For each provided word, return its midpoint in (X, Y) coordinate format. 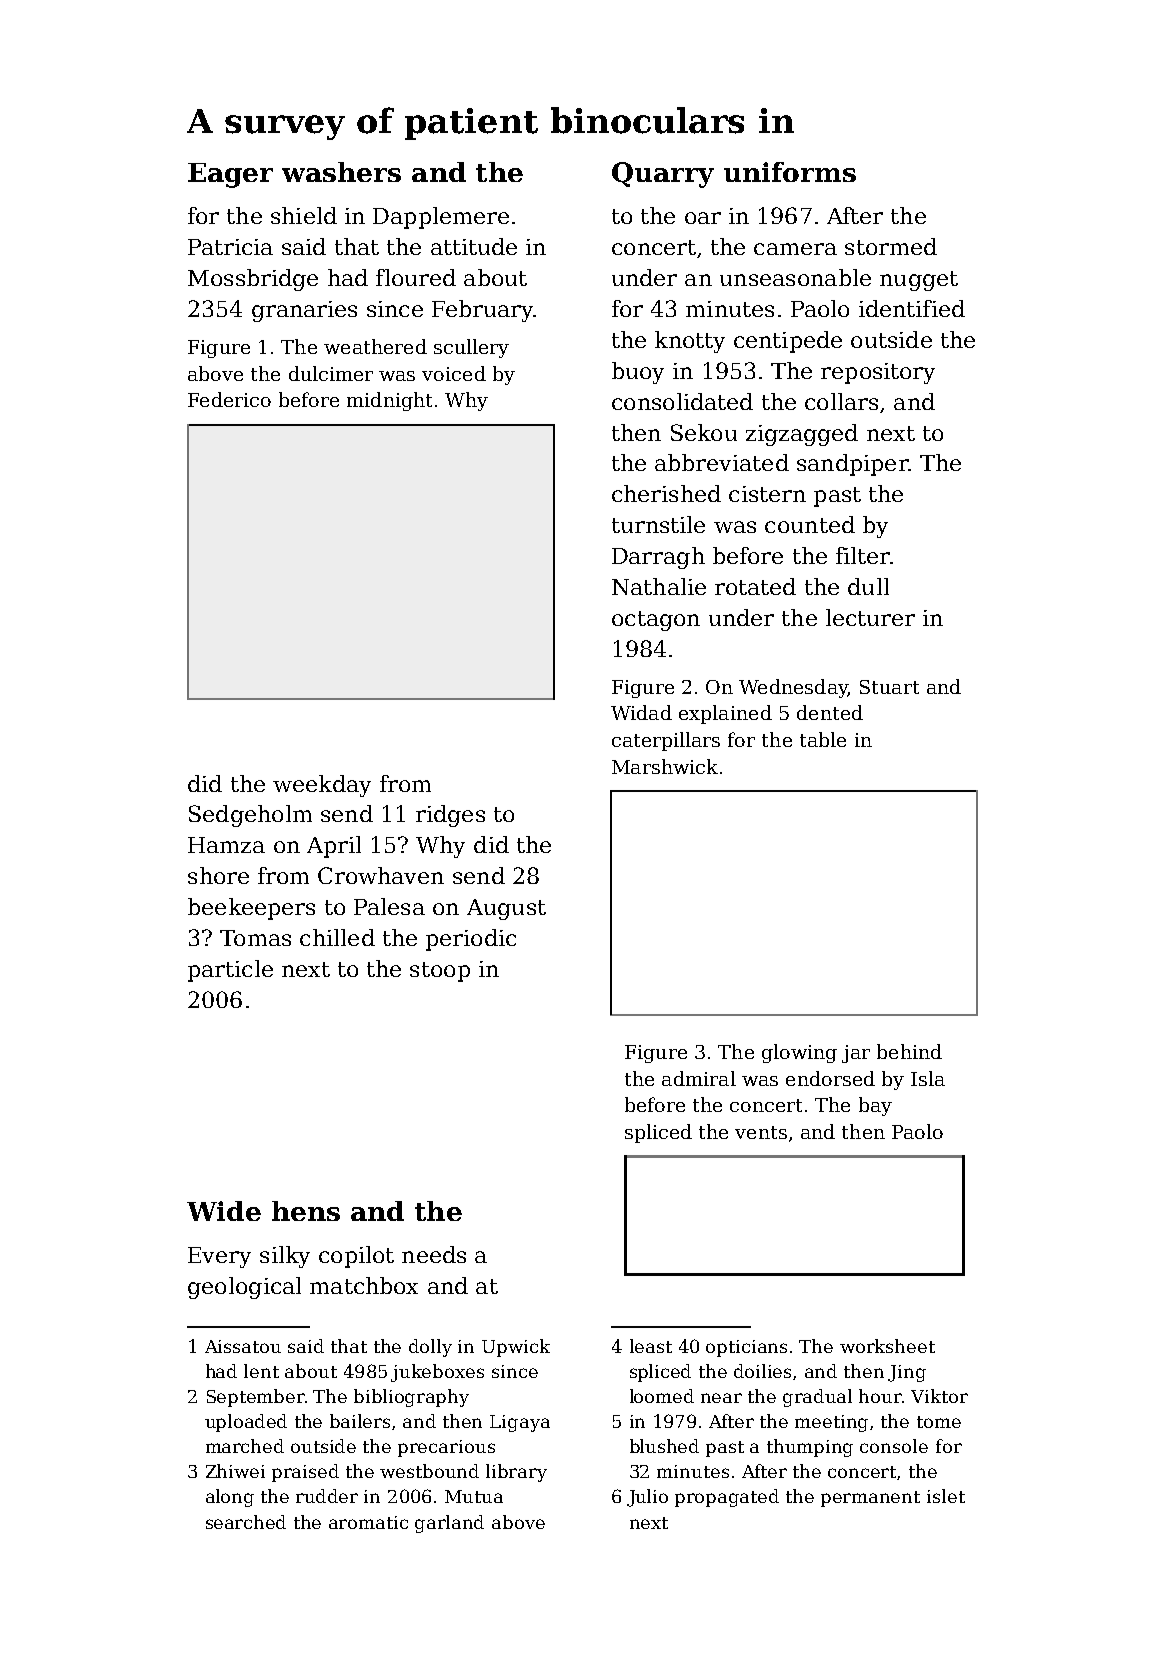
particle (230, 971)
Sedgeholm (250, 816)
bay (875, 1106)
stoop (440, 972)
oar (703, 218)
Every (219, 1257)
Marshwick (665, 766)
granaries (304, 311)
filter (863, 555)
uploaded (246, 1423)
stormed (891, 246)
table (823, 739)
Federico (229, 399)
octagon (656, 621)
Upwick (516, 1348)
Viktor (939, 1396)
